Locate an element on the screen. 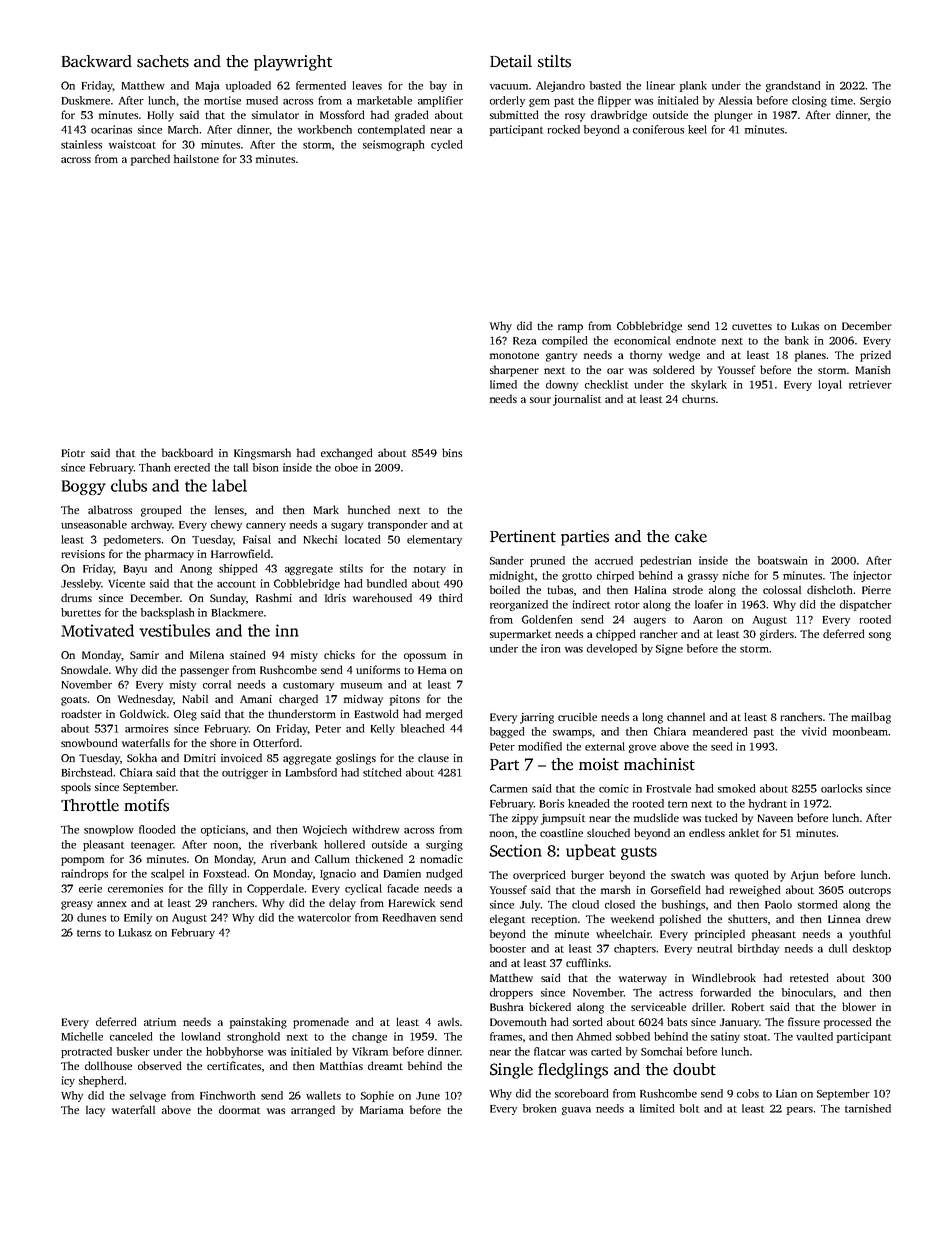 This screenshot has width=952, height=1233. mortise is located at coordinates (222, 100).
